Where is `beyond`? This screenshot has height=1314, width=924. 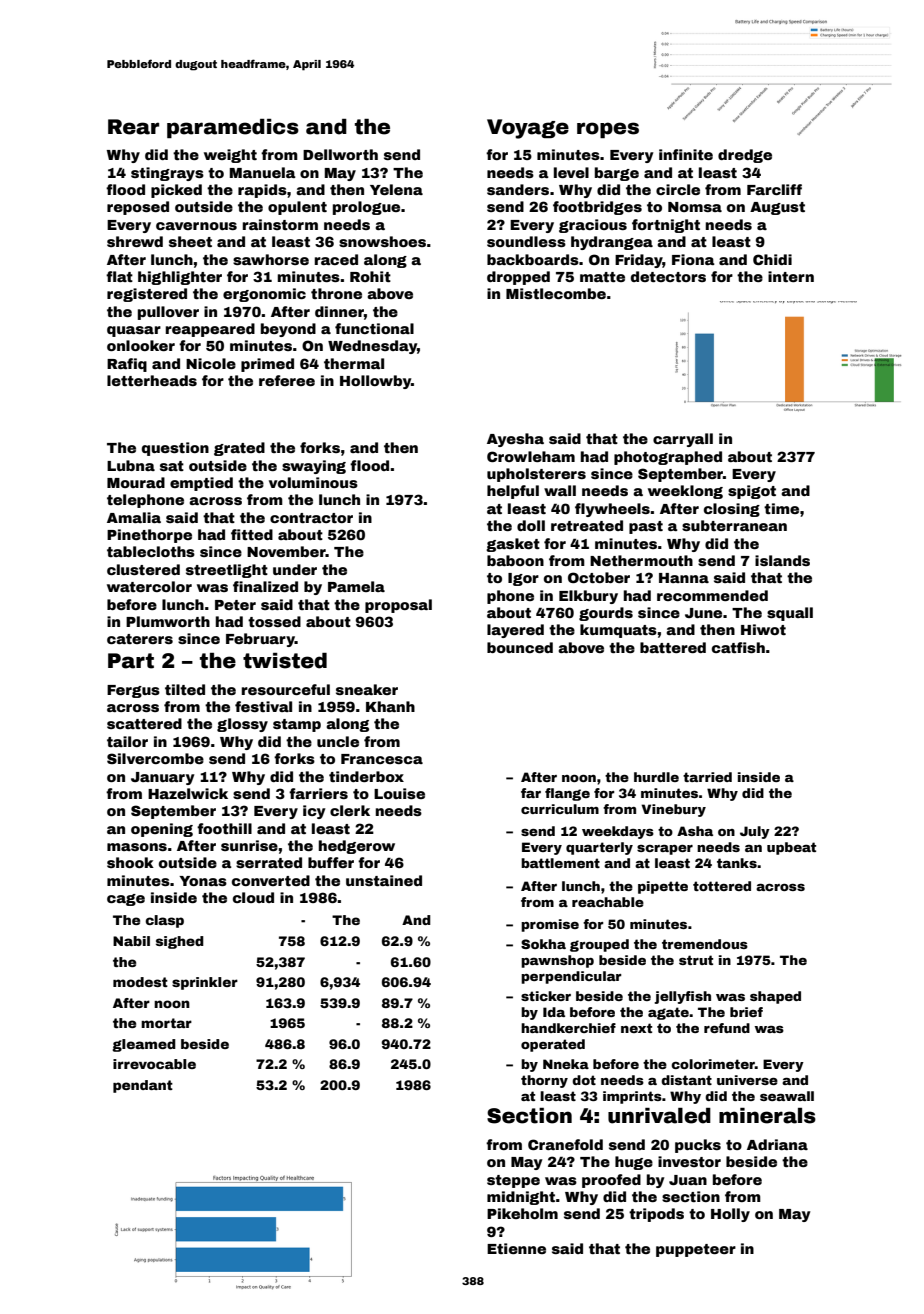 beyond is located at coordinates (288, 330).
